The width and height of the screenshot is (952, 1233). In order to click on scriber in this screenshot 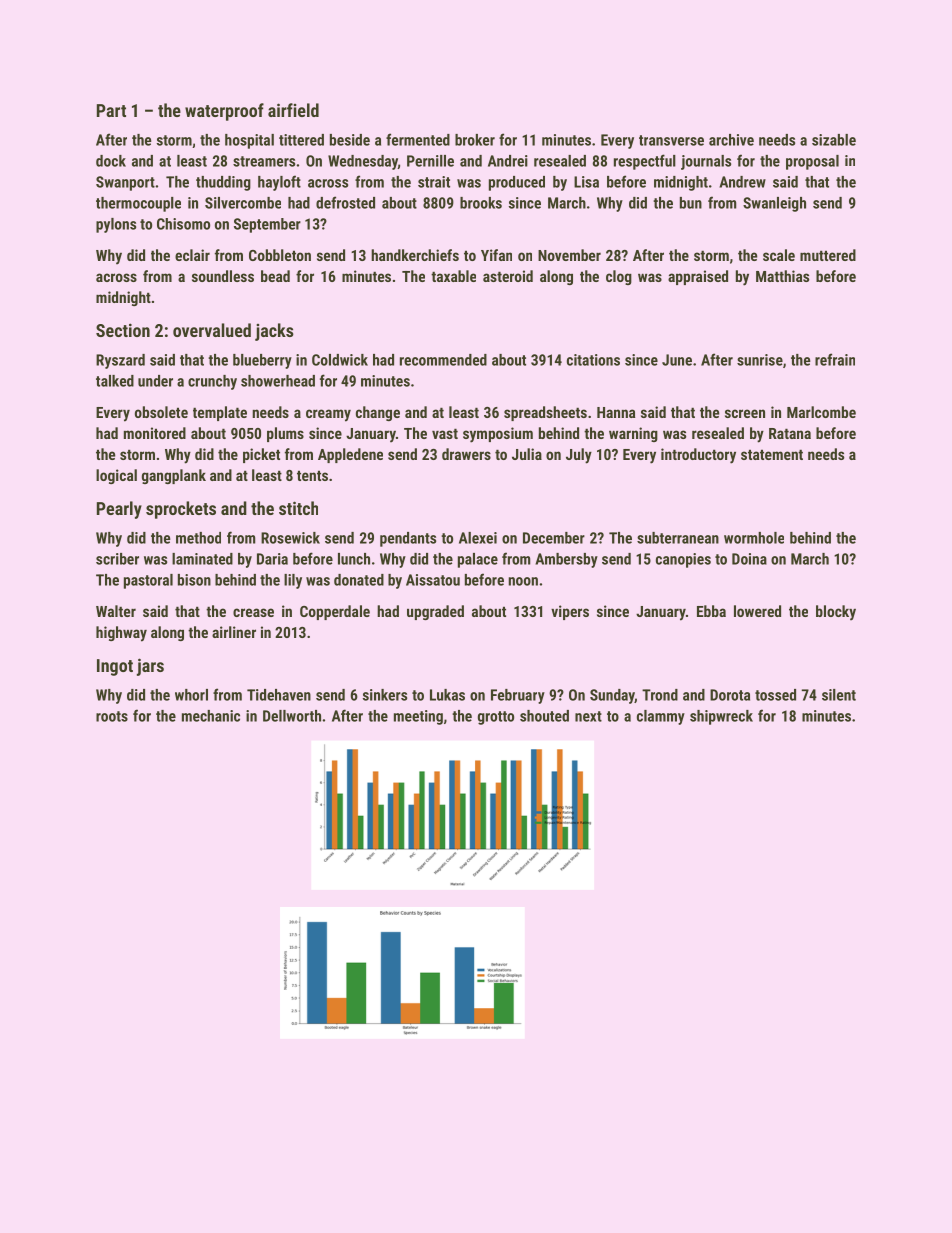, I will do `click(117, 559)`.
